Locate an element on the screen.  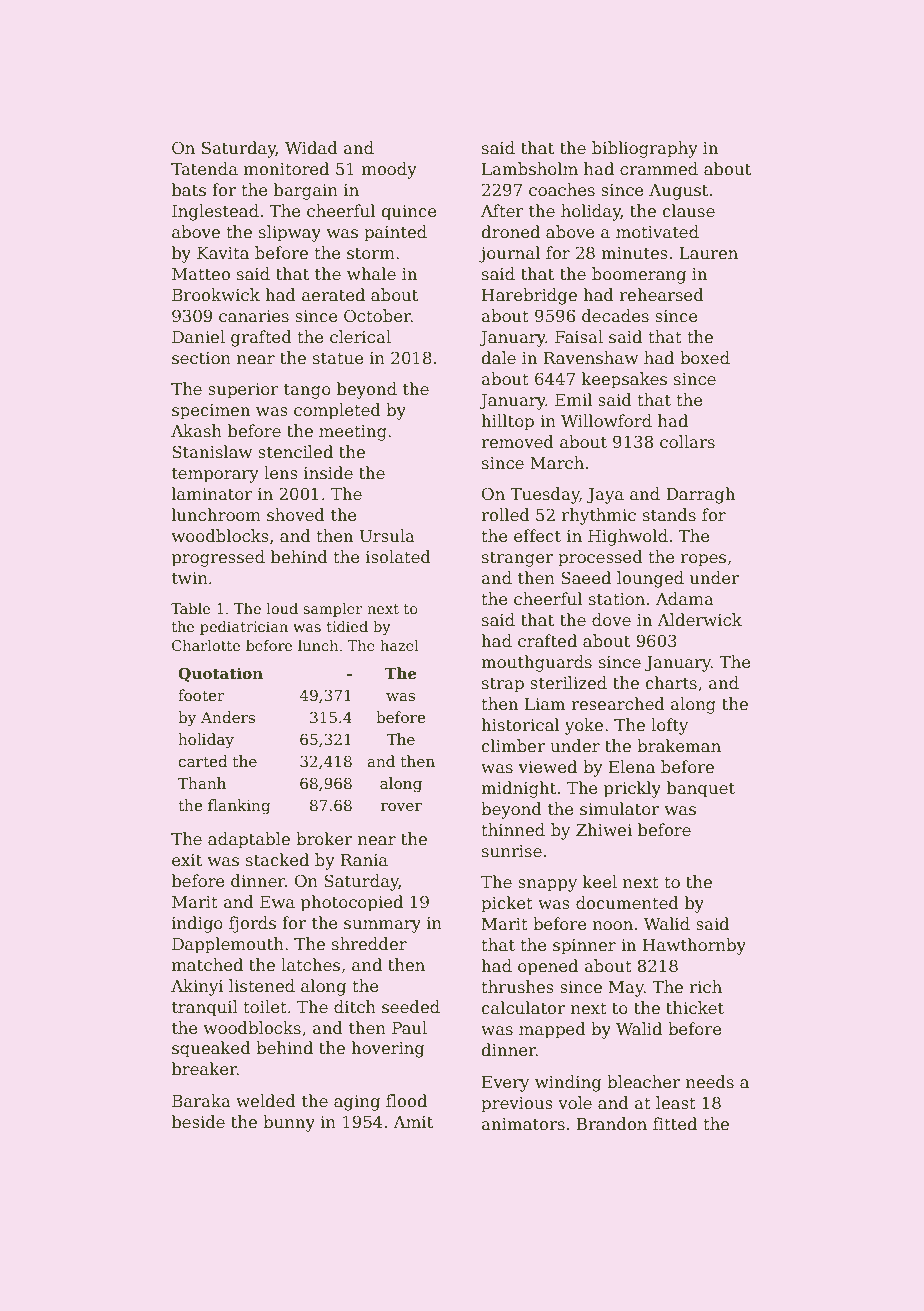
fjords is located at coordinates (252, 924).
